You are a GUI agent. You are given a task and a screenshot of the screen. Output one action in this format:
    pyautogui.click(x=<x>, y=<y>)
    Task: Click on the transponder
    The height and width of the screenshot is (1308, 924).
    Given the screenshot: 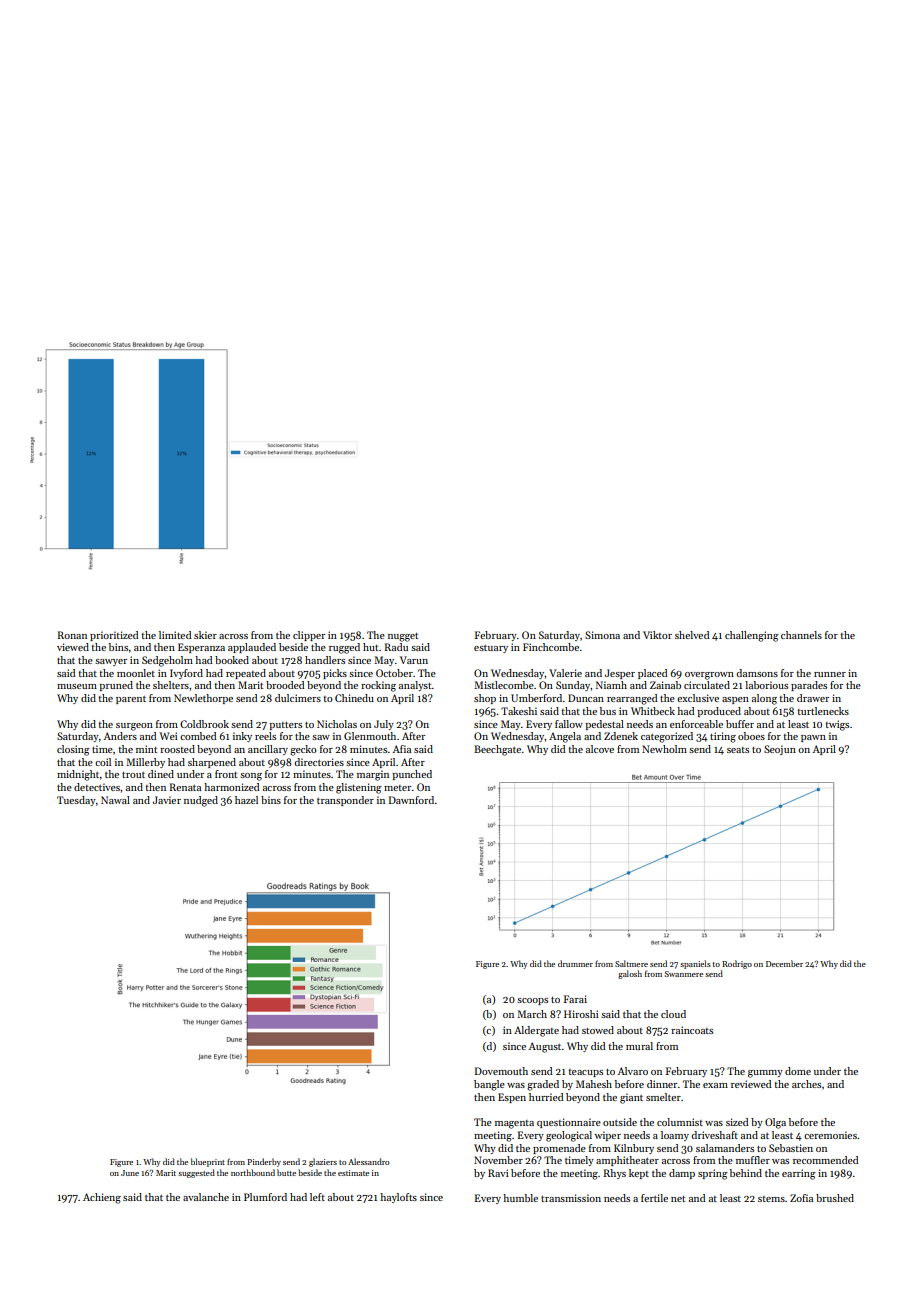 What is the action you would take?
    pyautogui.click(x=345, y=801)
